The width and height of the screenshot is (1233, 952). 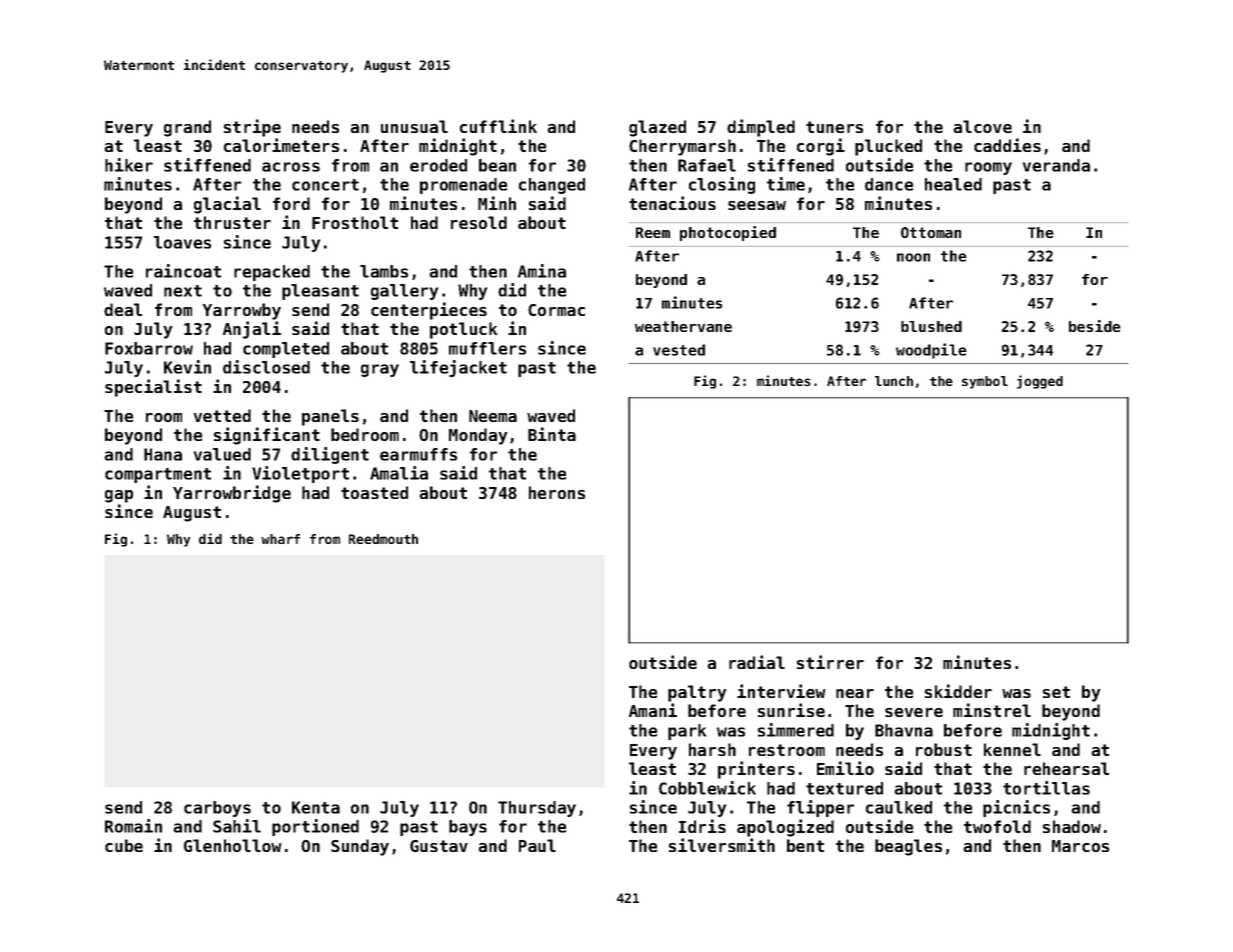 What do you see at coordinates (280, 539) in the screenshot?
I see `wharf` at bounding box center [280, 539].
